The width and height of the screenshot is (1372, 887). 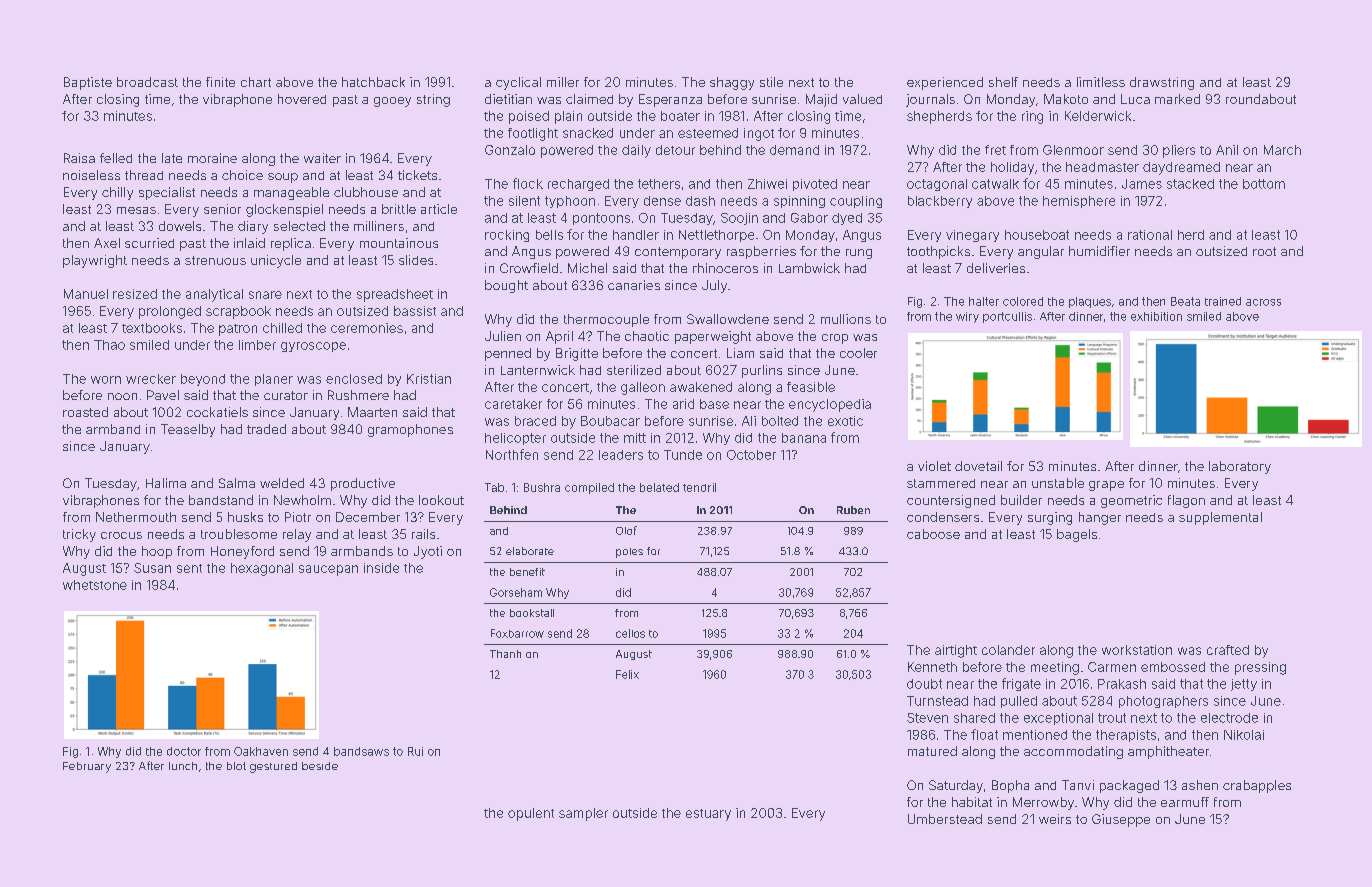 What do you see at coordinates (1228, 650) in the screenshot?
I see `crafted` at bounding box center [1228, 650].
